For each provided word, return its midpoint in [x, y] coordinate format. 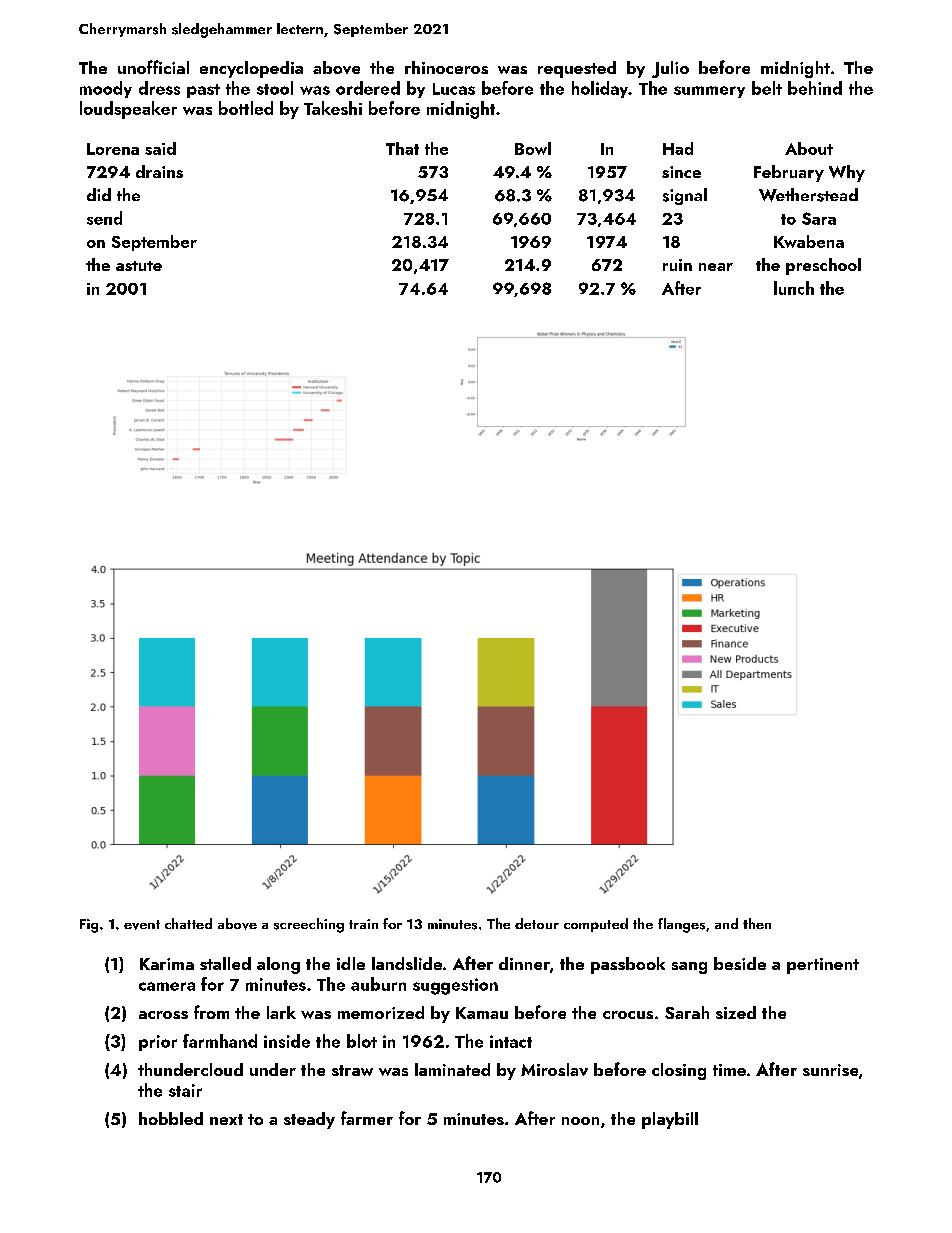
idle [351, 963]
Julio [670, 69]
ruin [677, 265]
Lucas [454, 89]
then [757, 923]
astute [139, 266]
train [363, 924]
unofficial [153, 67]
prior [158, 1043]
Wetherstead [808, 195]
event [142, 925]
